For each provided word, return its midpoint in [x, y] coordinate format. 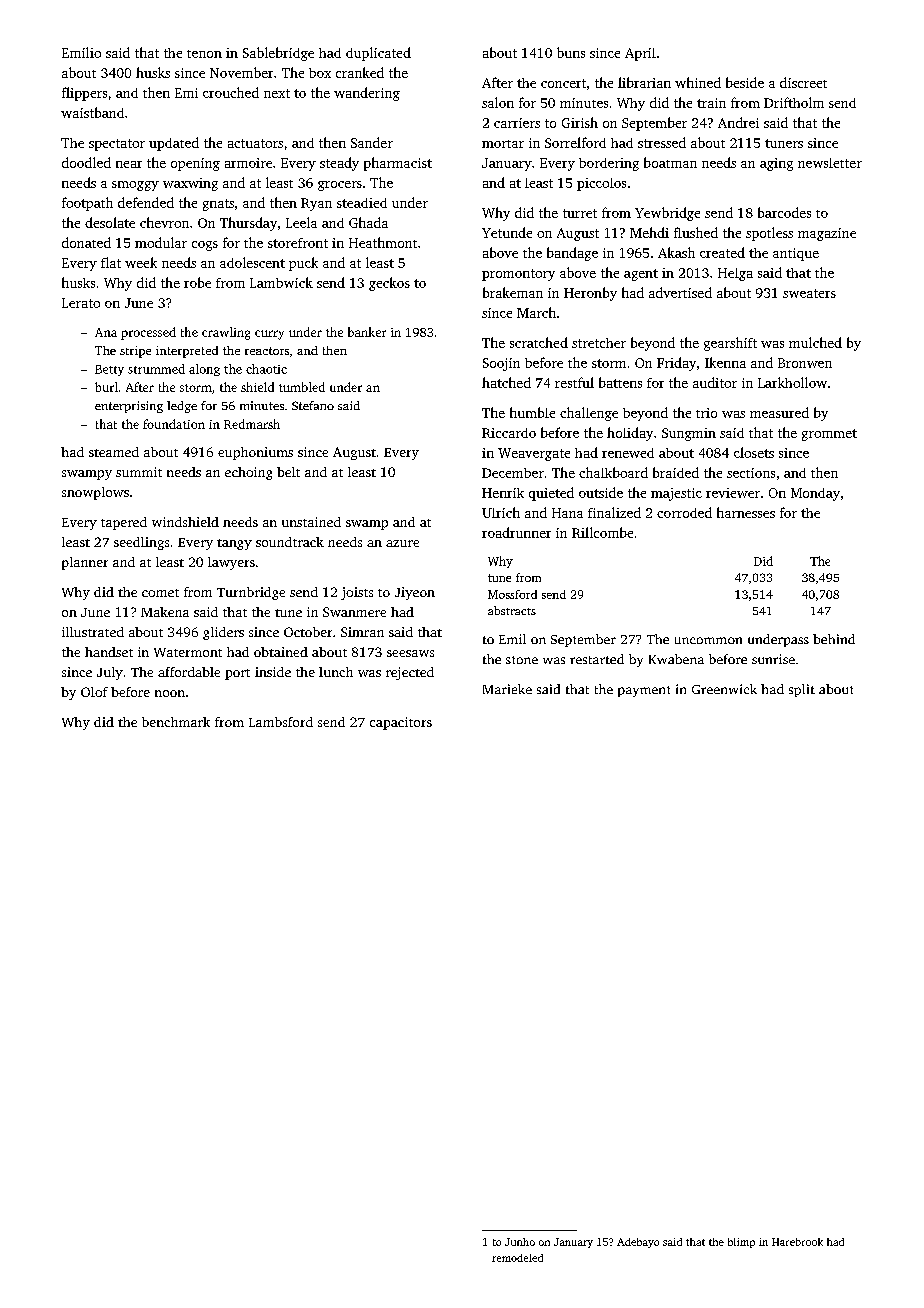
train [711, 103]
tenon [204, 54]
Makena [165, 612]
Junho [520, 1242]
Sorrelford [575, 142]
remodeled [517, 1258]
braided [676, 472]
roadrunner [516, 532]
